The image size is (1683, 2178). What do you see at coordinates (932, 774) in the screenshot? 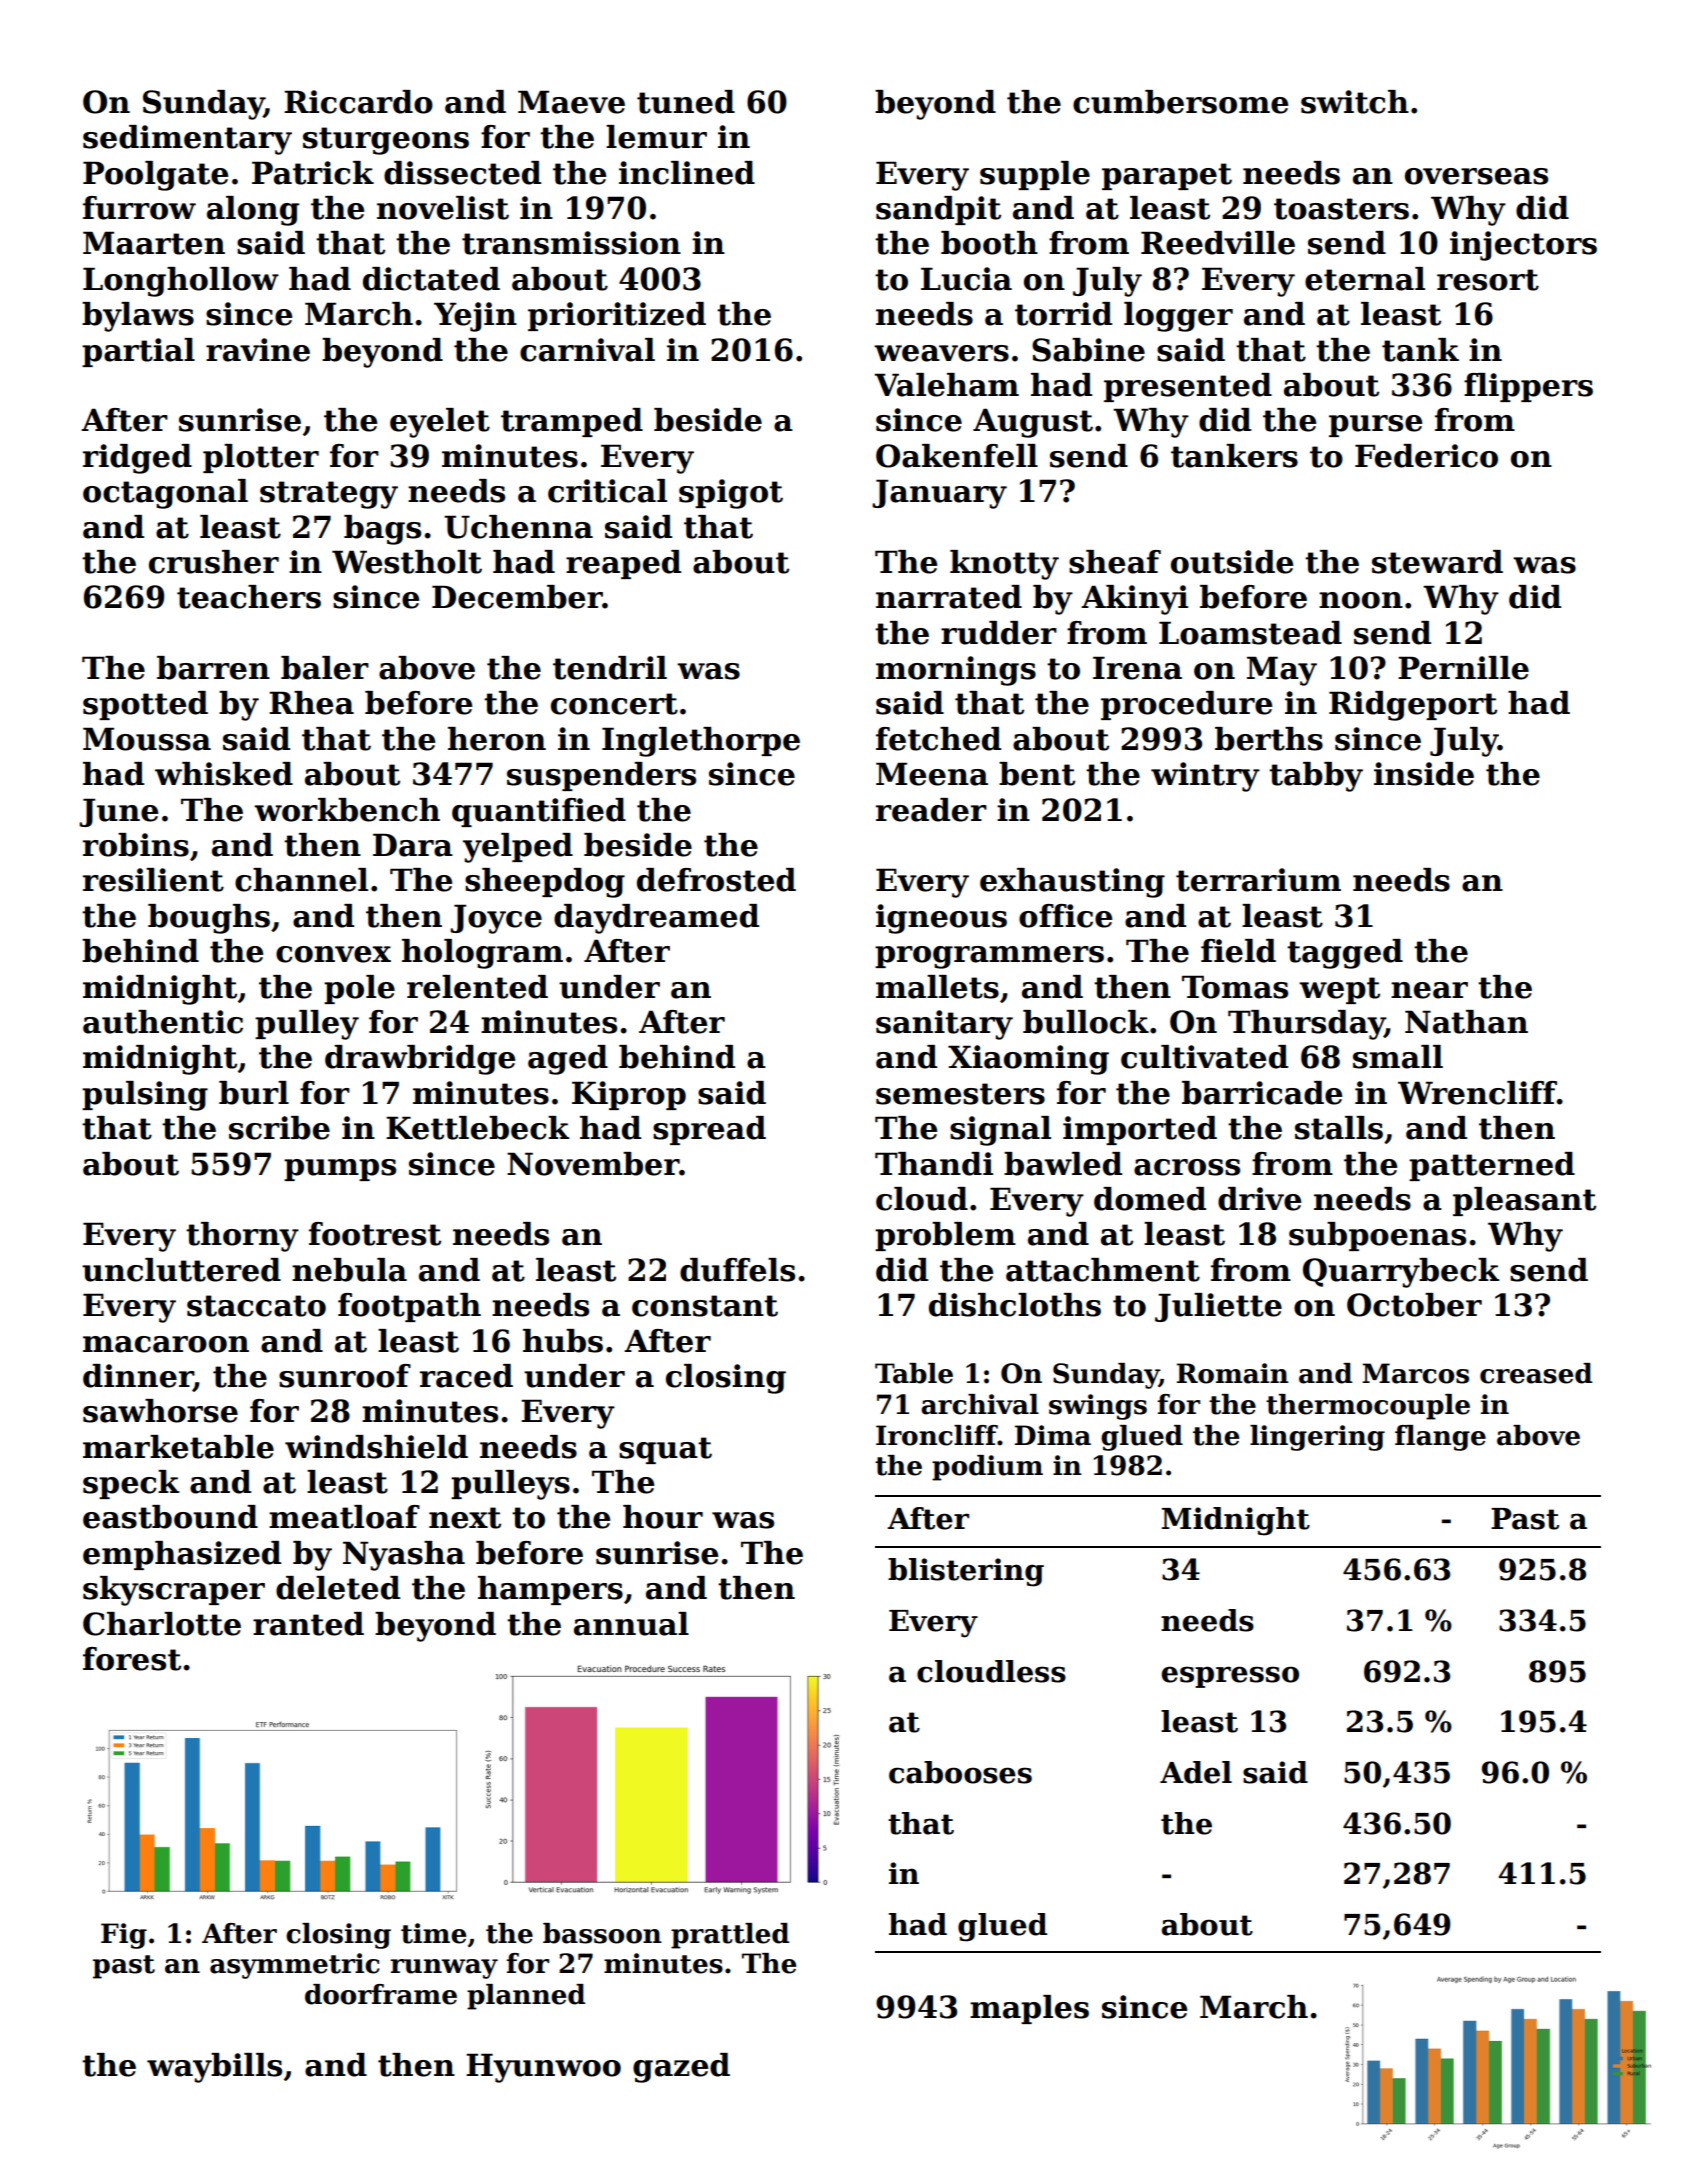
I see `Meena` at bounding box center [932, 774].
